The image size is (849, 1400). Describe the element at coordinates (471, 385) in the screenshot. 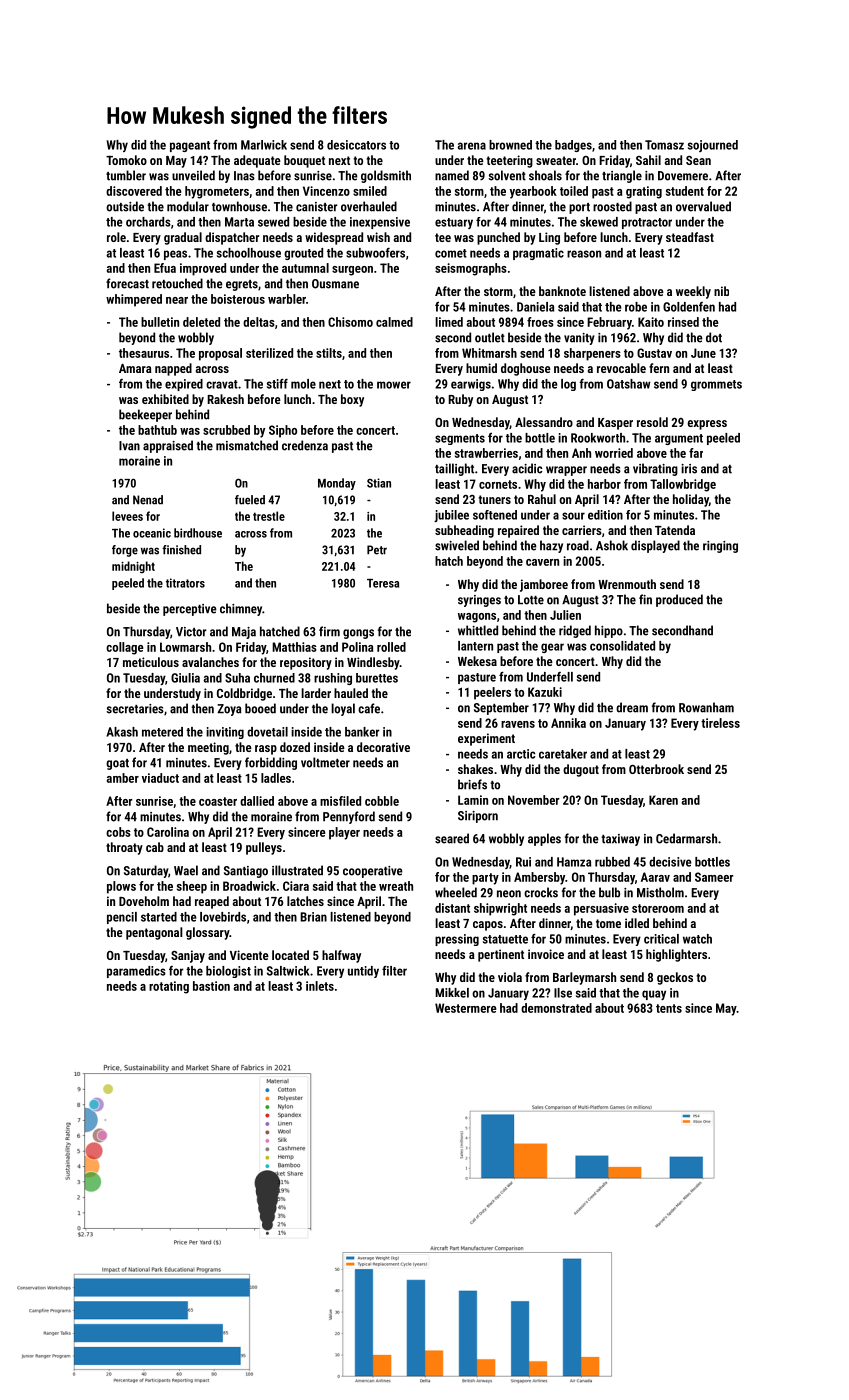

I see `earwigs` at that location.
